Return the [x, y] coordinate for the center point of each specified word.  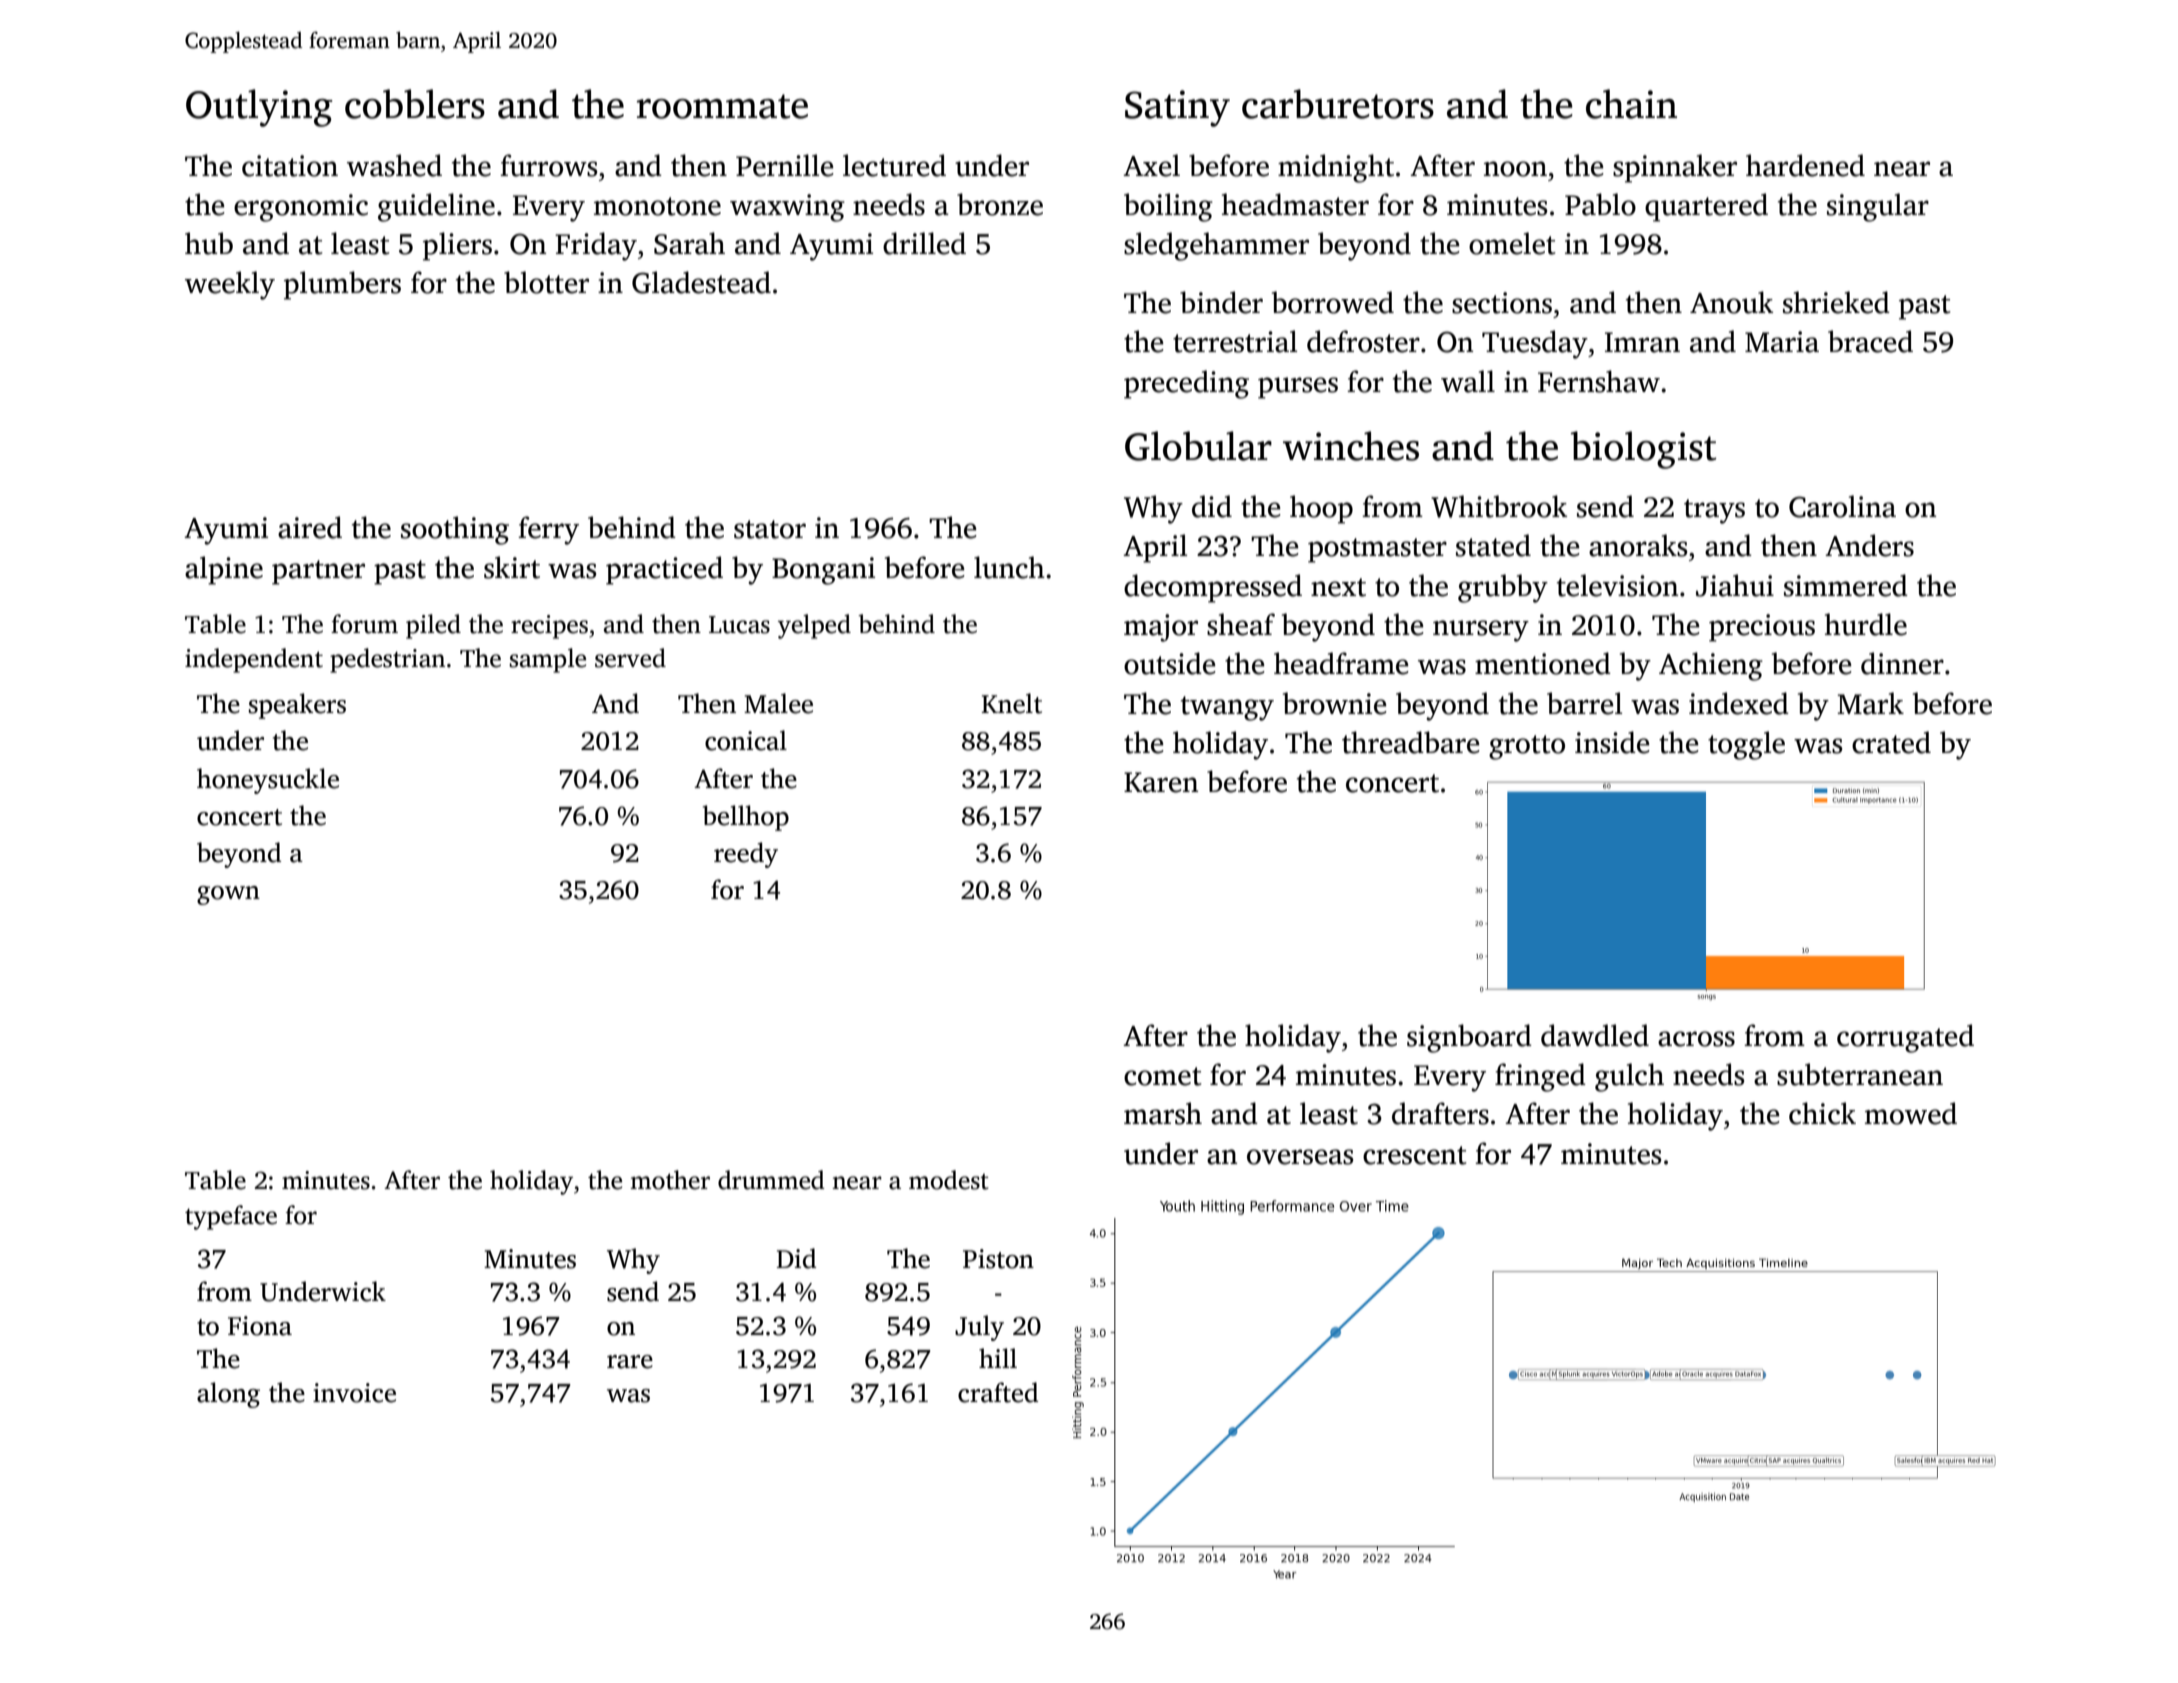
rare [630, 1362]
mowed [1911, 1113]
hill [998, 1358]
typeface [231, 1217]
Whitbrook [1499, 506]
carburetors [1338, 104]
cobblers [415, 104]
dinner [1902, 663]
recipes [549, 627]
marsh [1163, 1113]
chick [1822, 1113]
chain [1631, 104]
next [1338, 587]
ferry [548, 530]
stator [770, 529]
